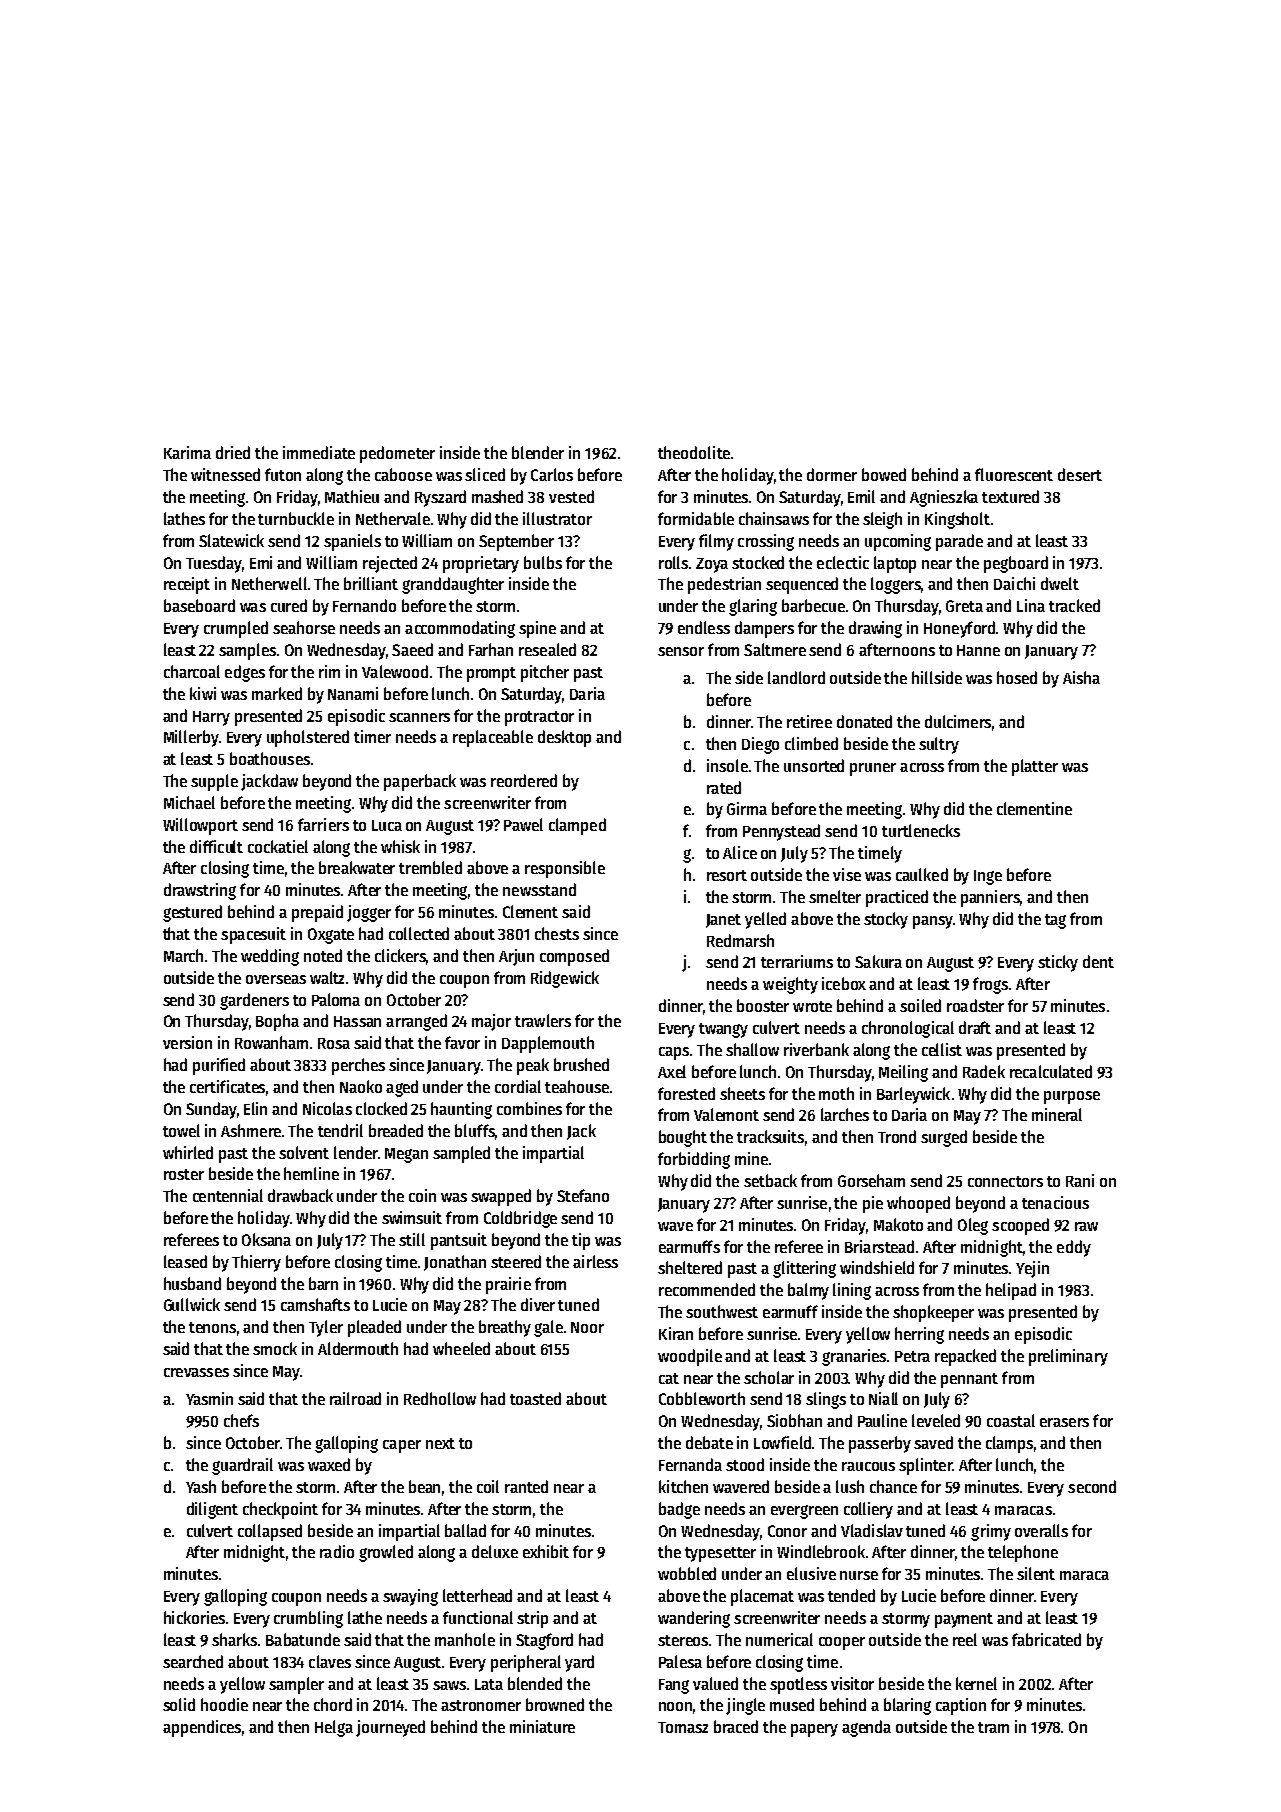 This screenshot has height=1812, width=1281. What do you see at coordinates (355, 1398) in the screenshot?
I see `railroad` at bounding box center [355, 1398].
